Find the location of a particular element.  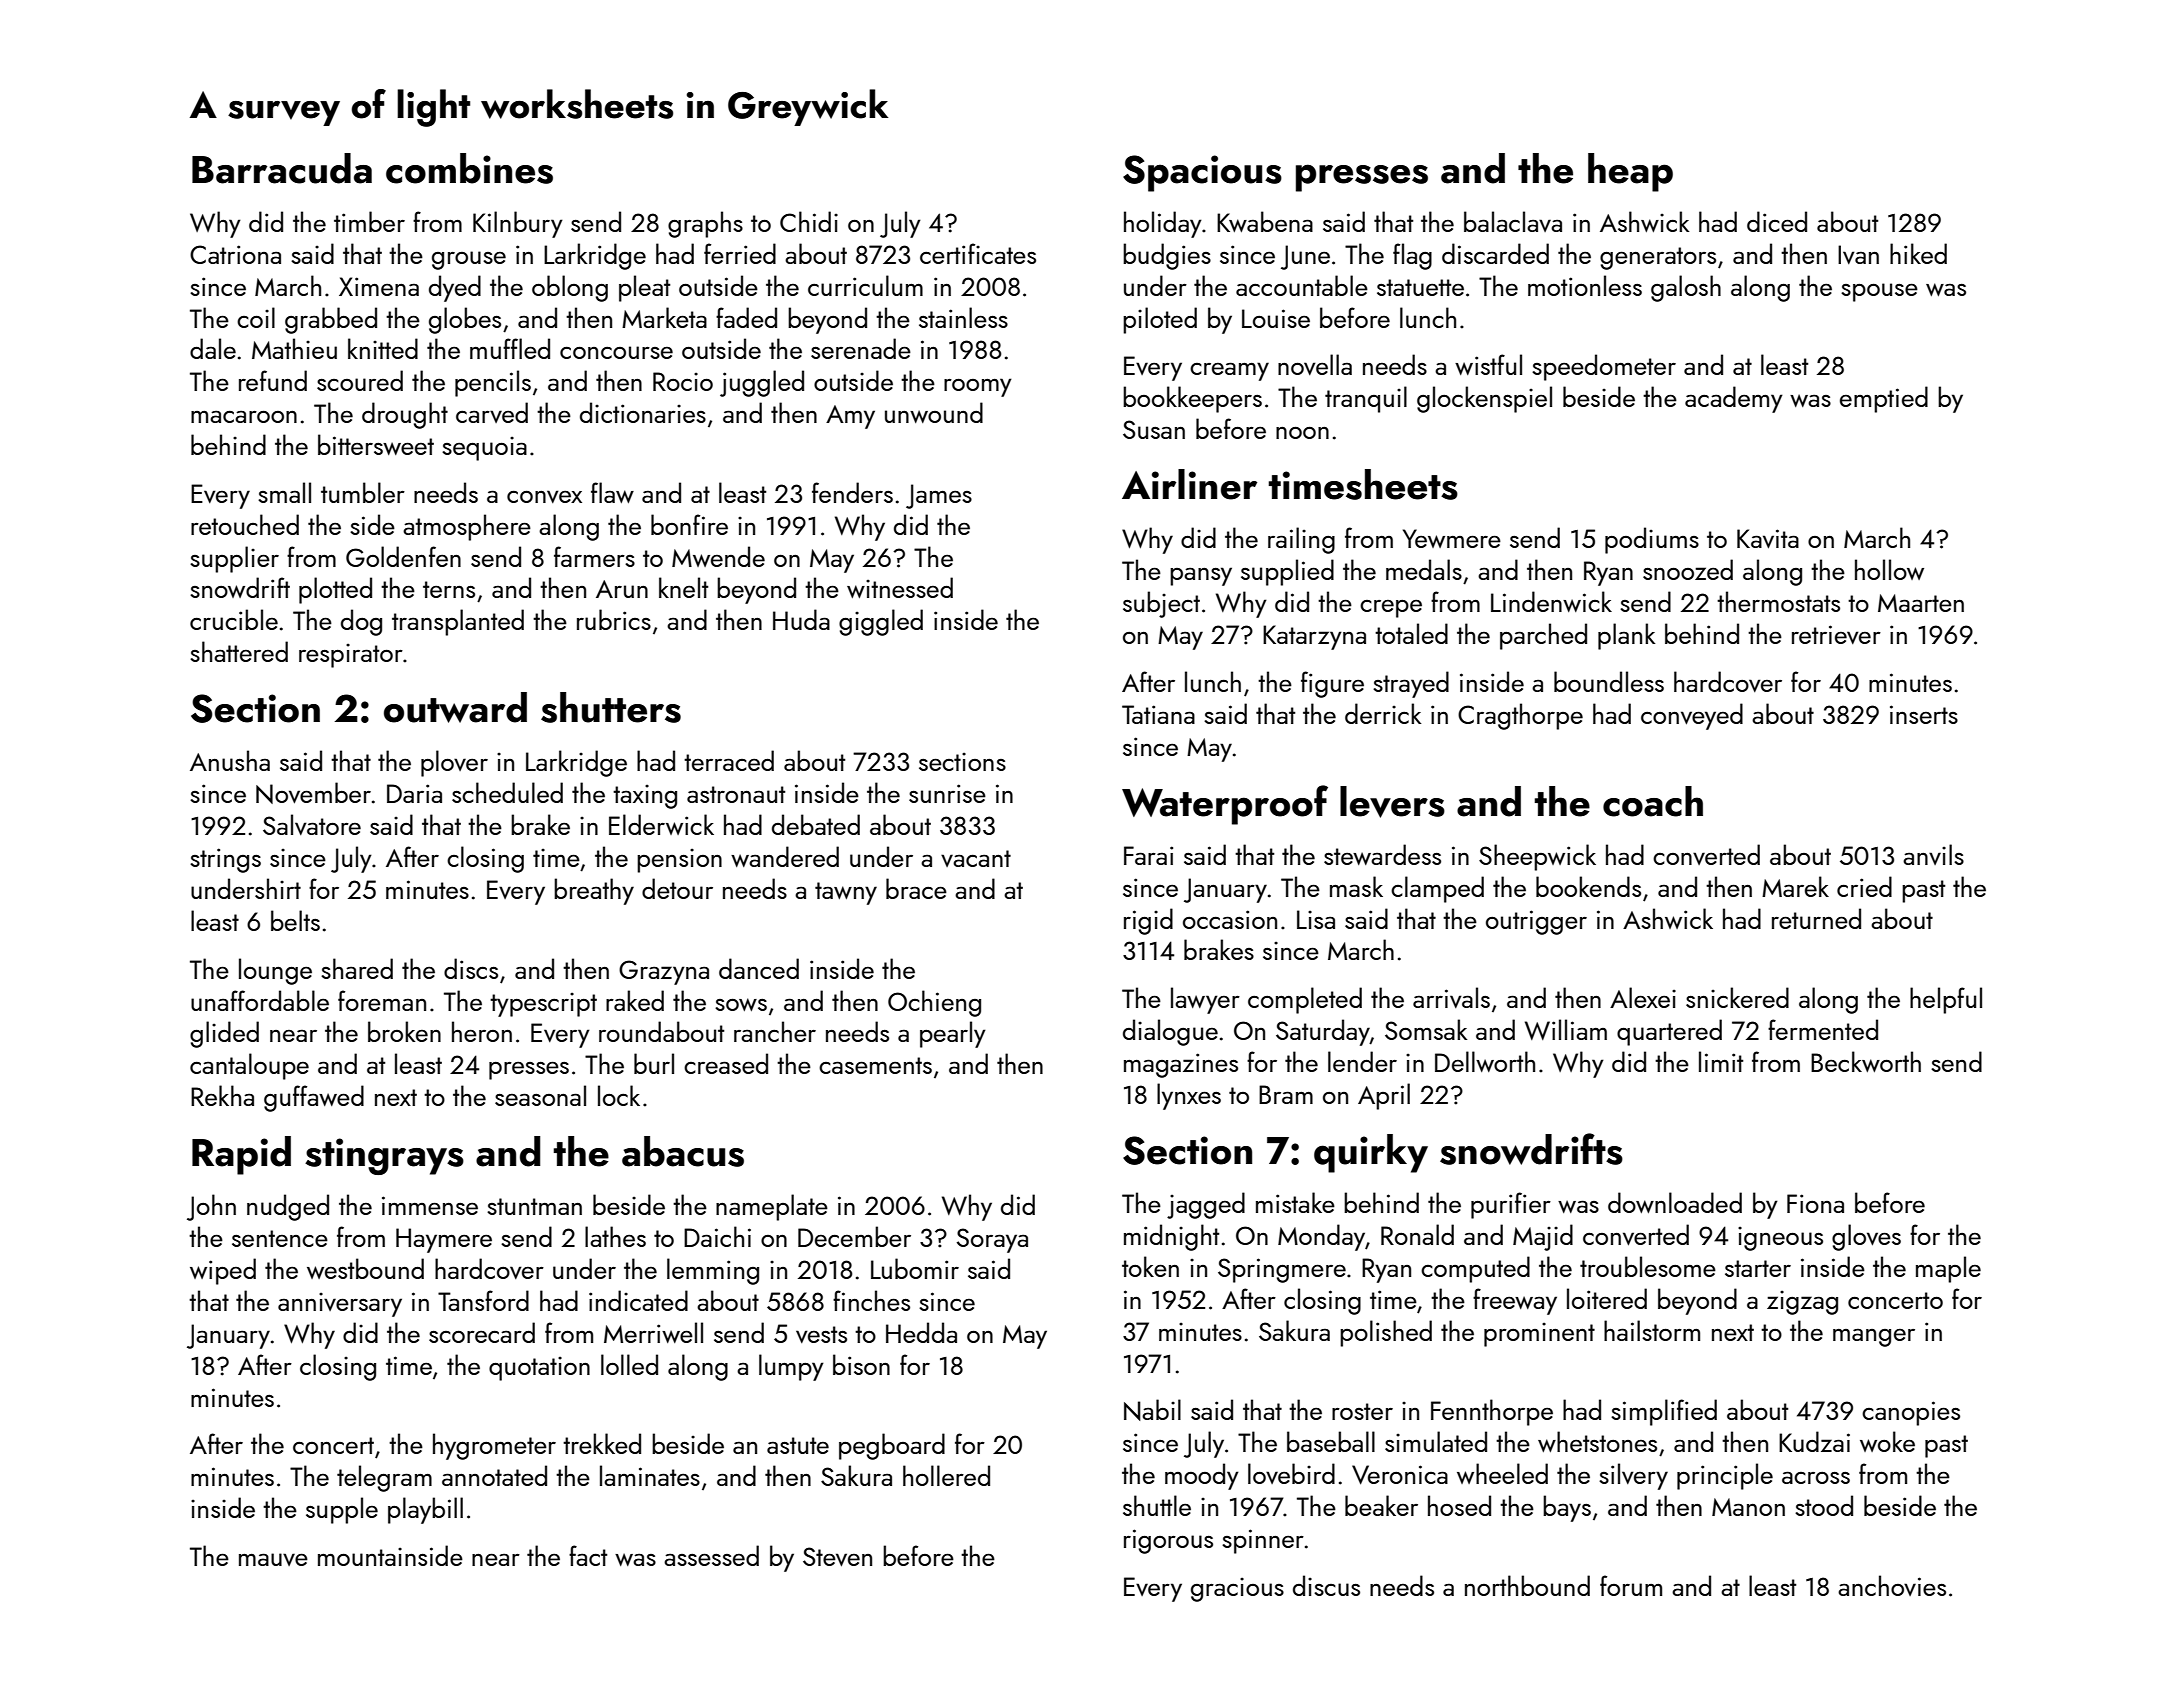

Louise is located at coordinates (1276, 318).
